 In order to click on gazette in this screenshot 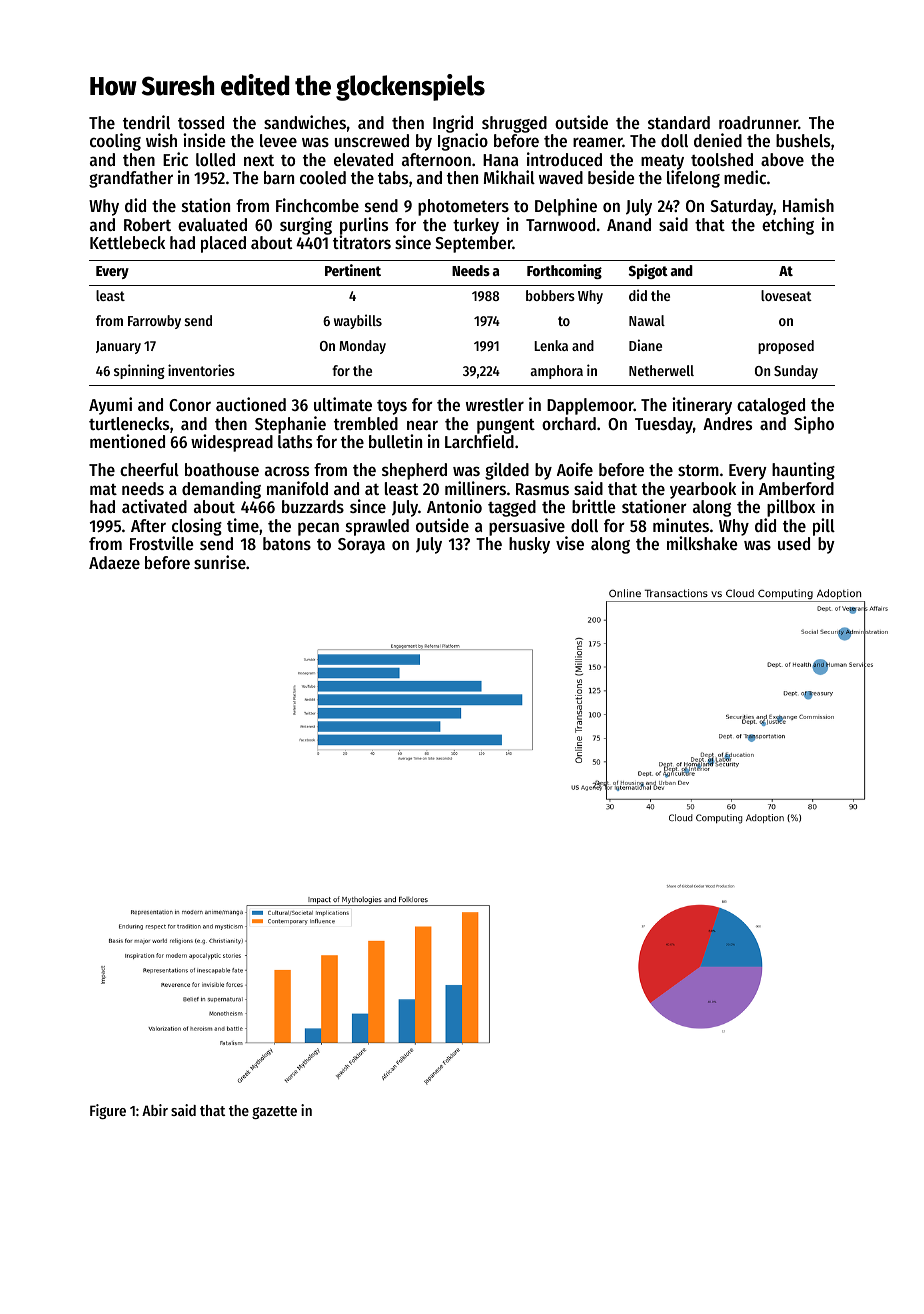, I will do `click(274, 1112)`.
